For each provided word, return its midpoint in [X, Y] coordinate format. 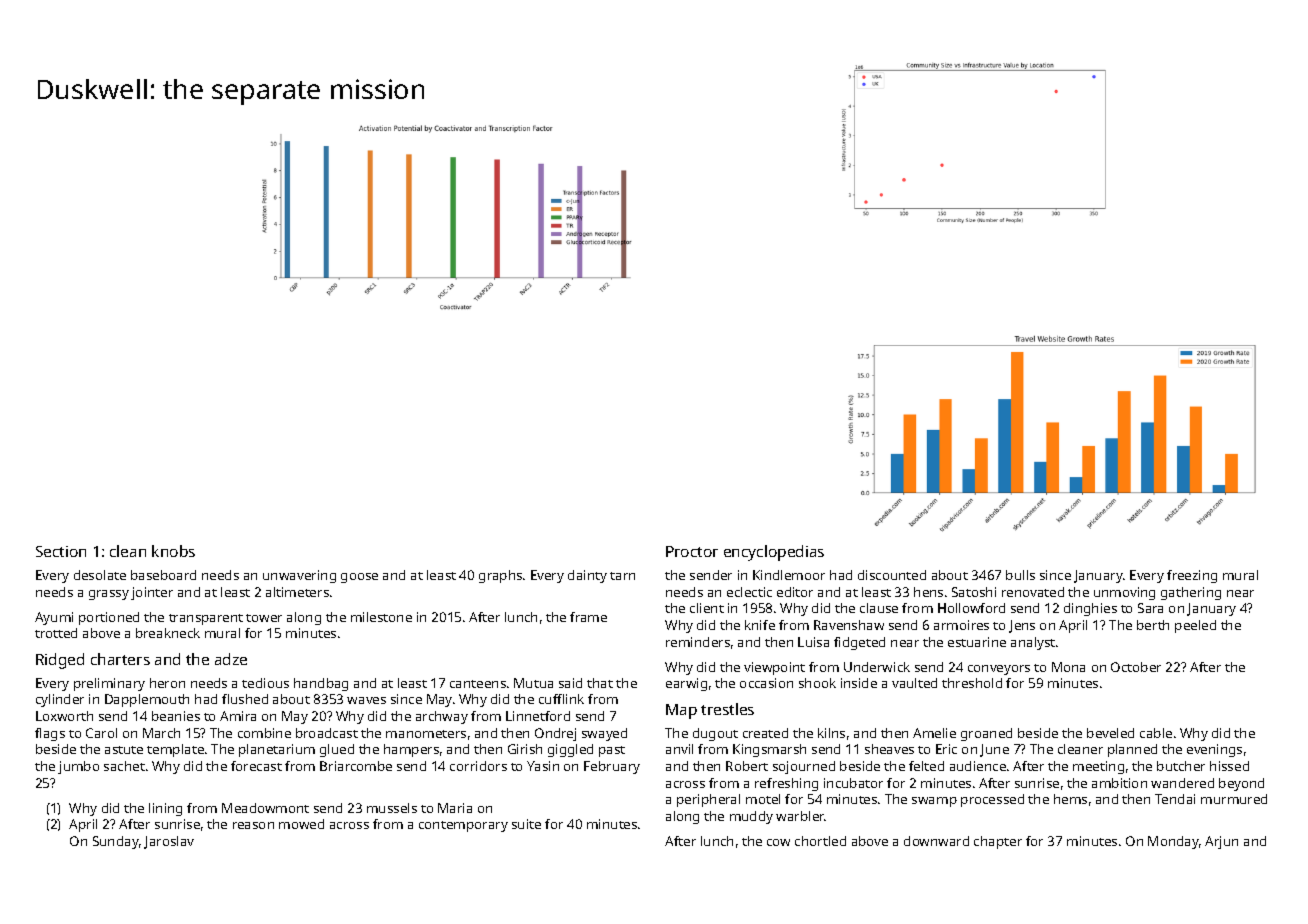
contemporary [463, 826]
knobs [173, 551]
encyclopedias [774, 553]
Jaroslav [169, 842]
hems [1070, 799]
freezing [1192, 576]
